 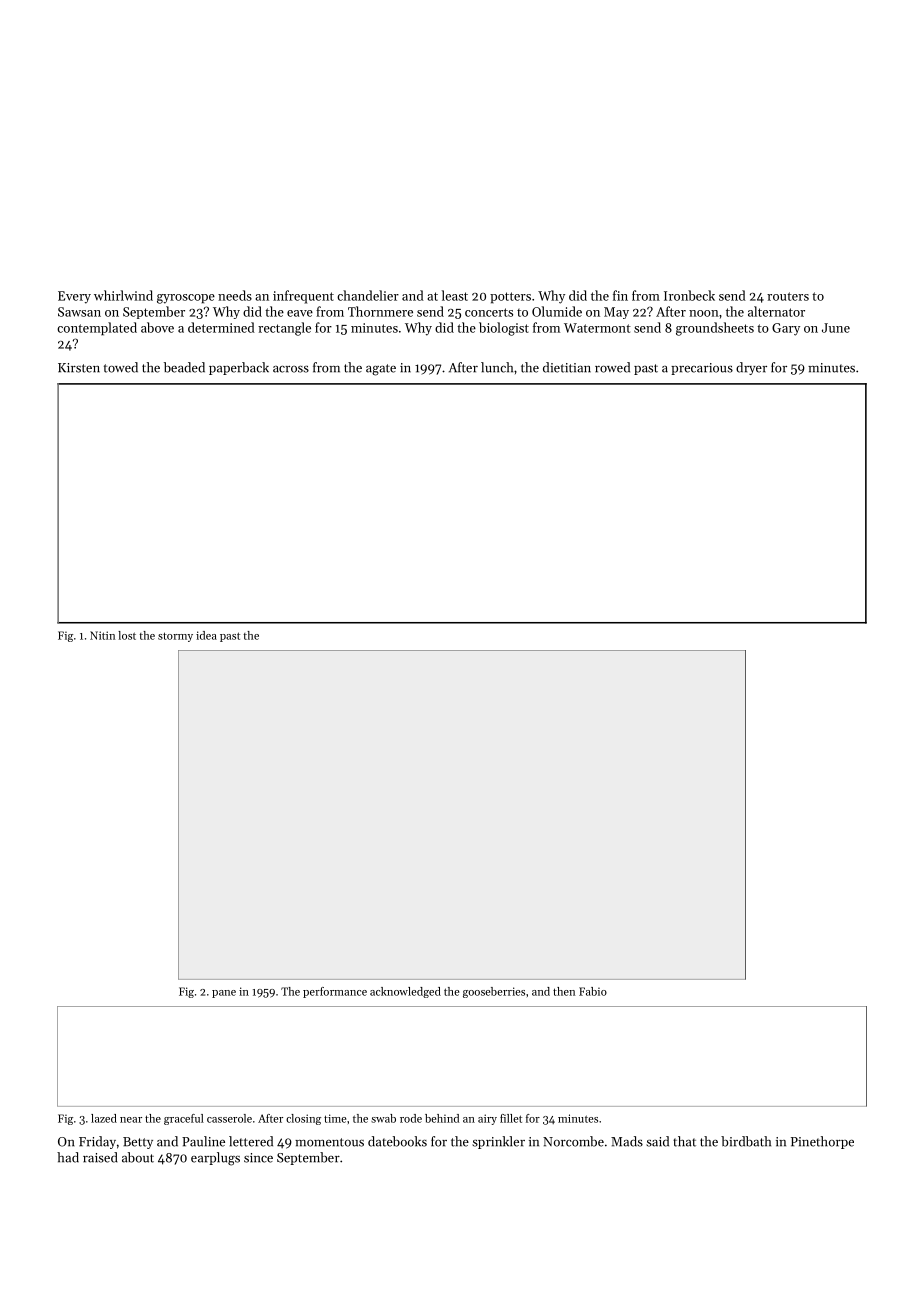 What do you see at coordinates (97, 329) in the document?
I see `contemplated` at bounding box center [97, 329].
